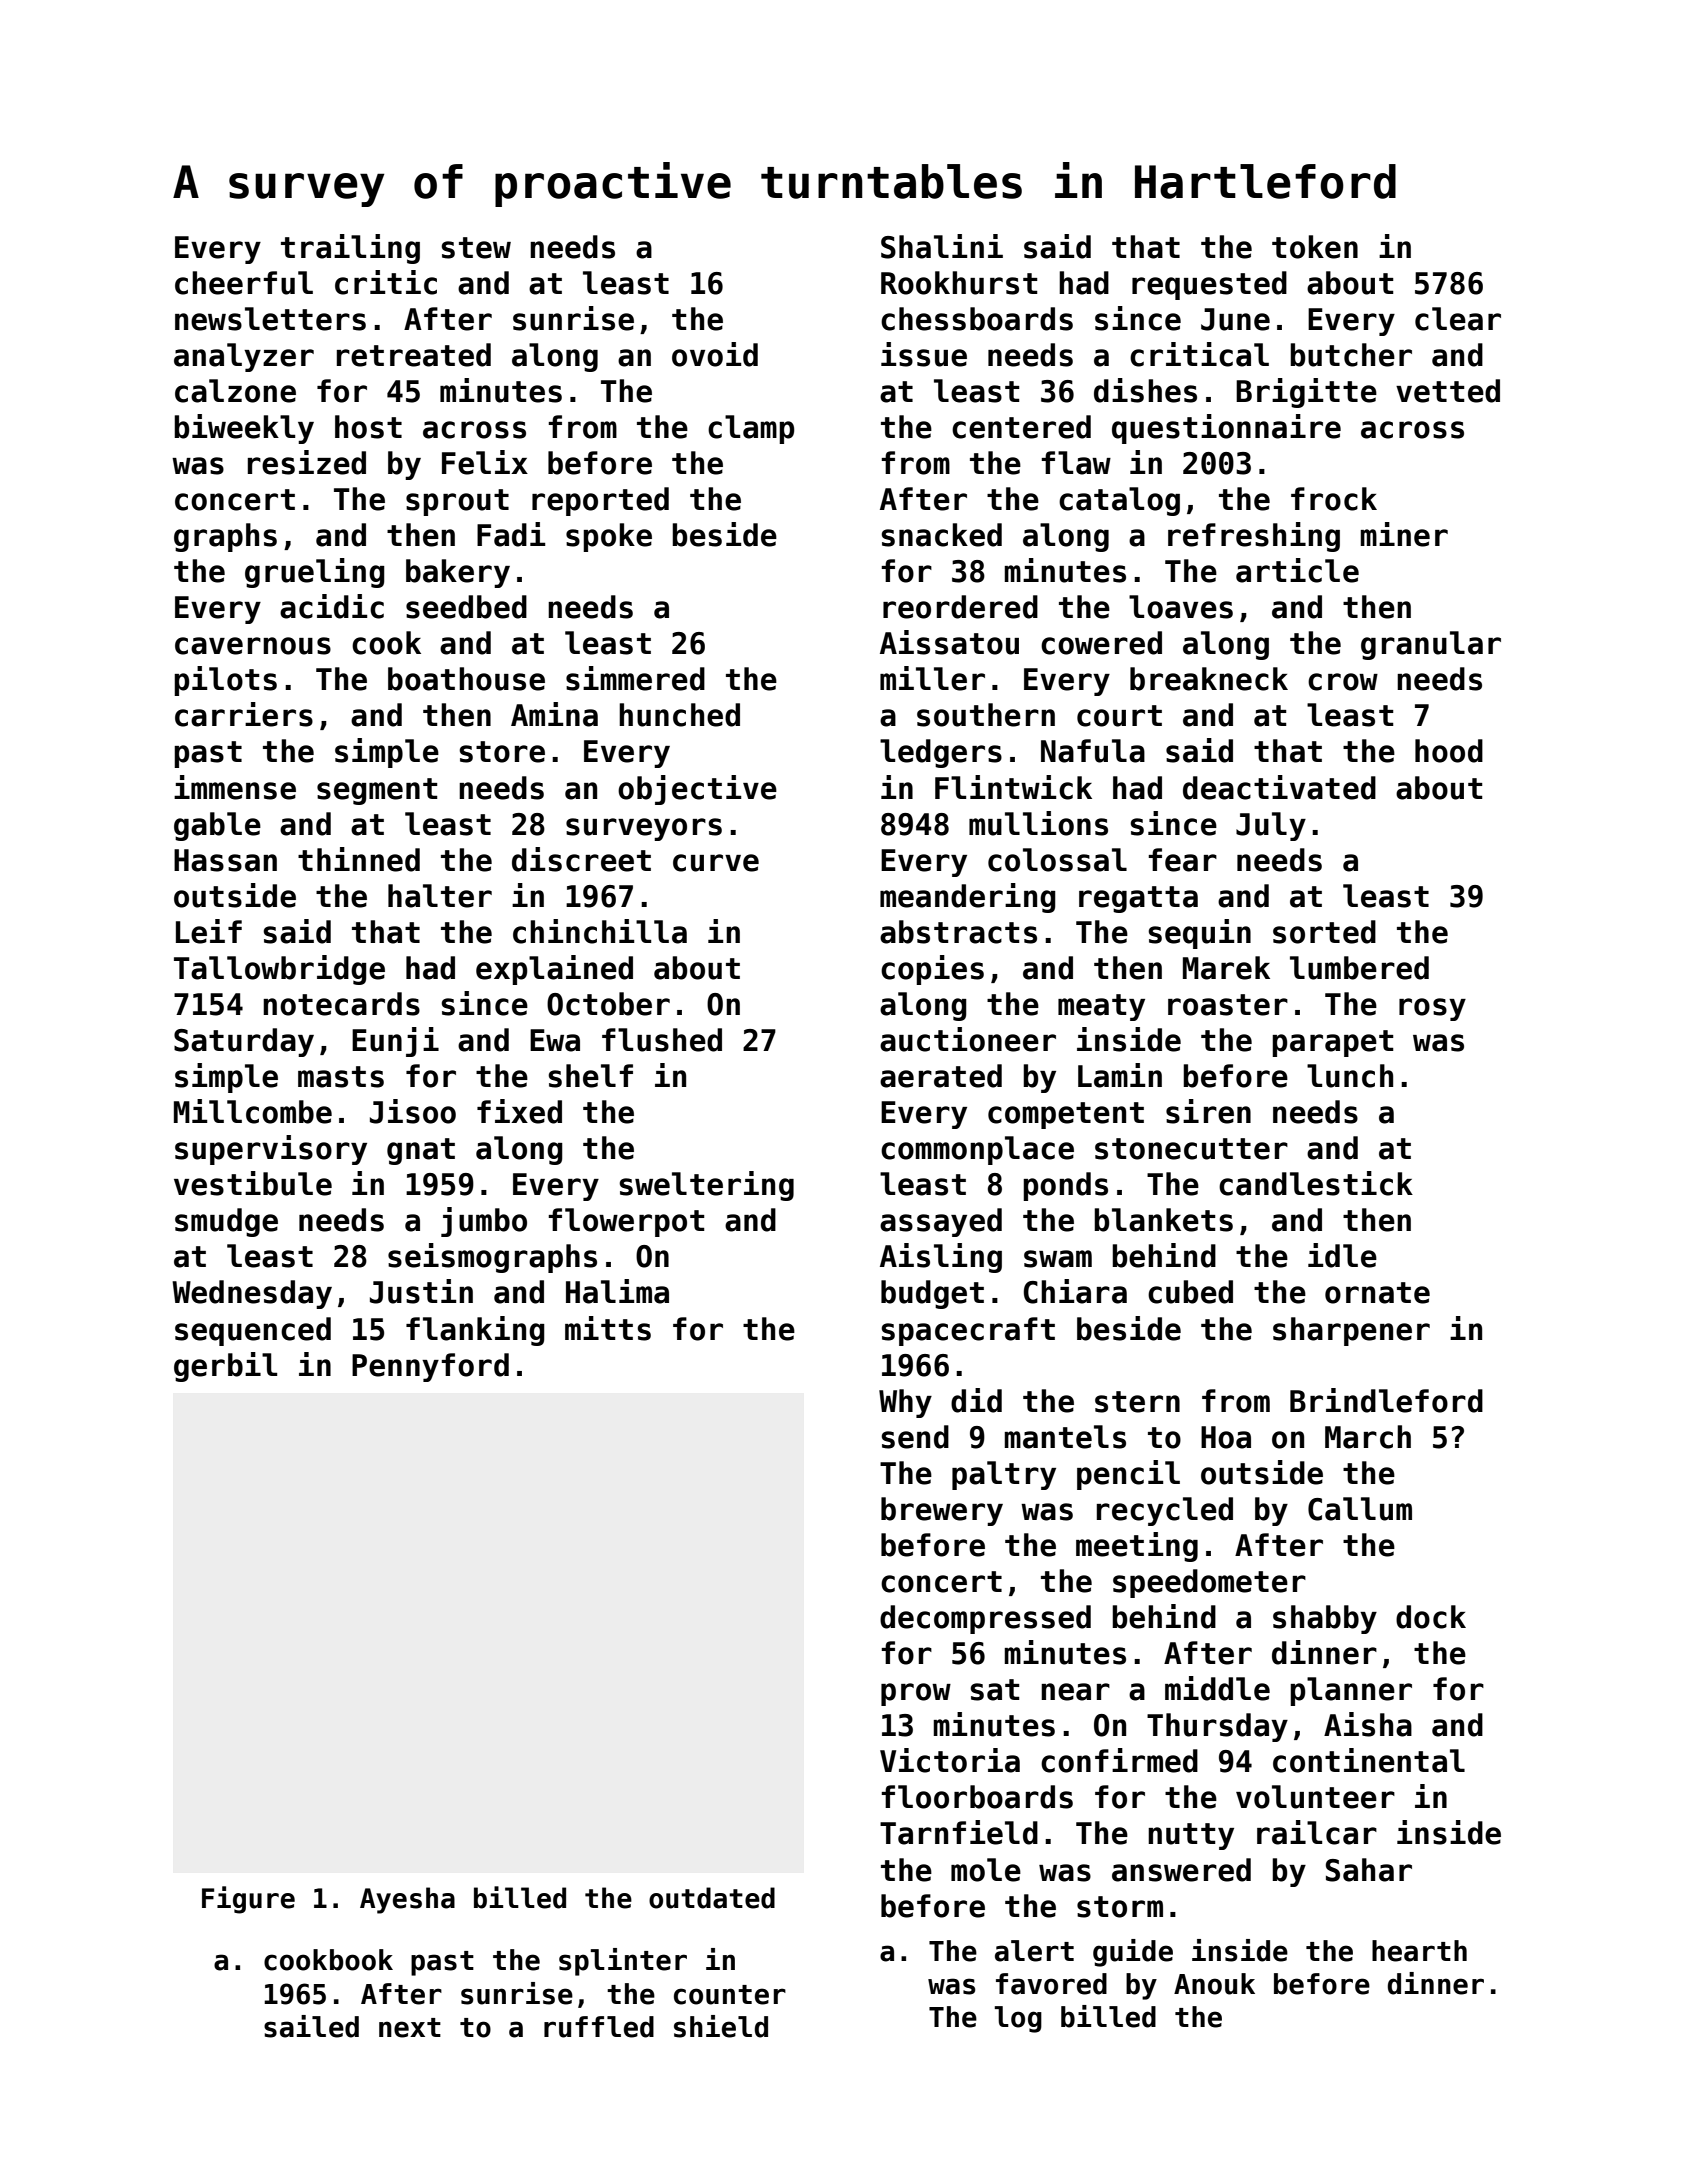 The image size is (1683, 2178). I want to click on ponds, so click(1065, 1186).
